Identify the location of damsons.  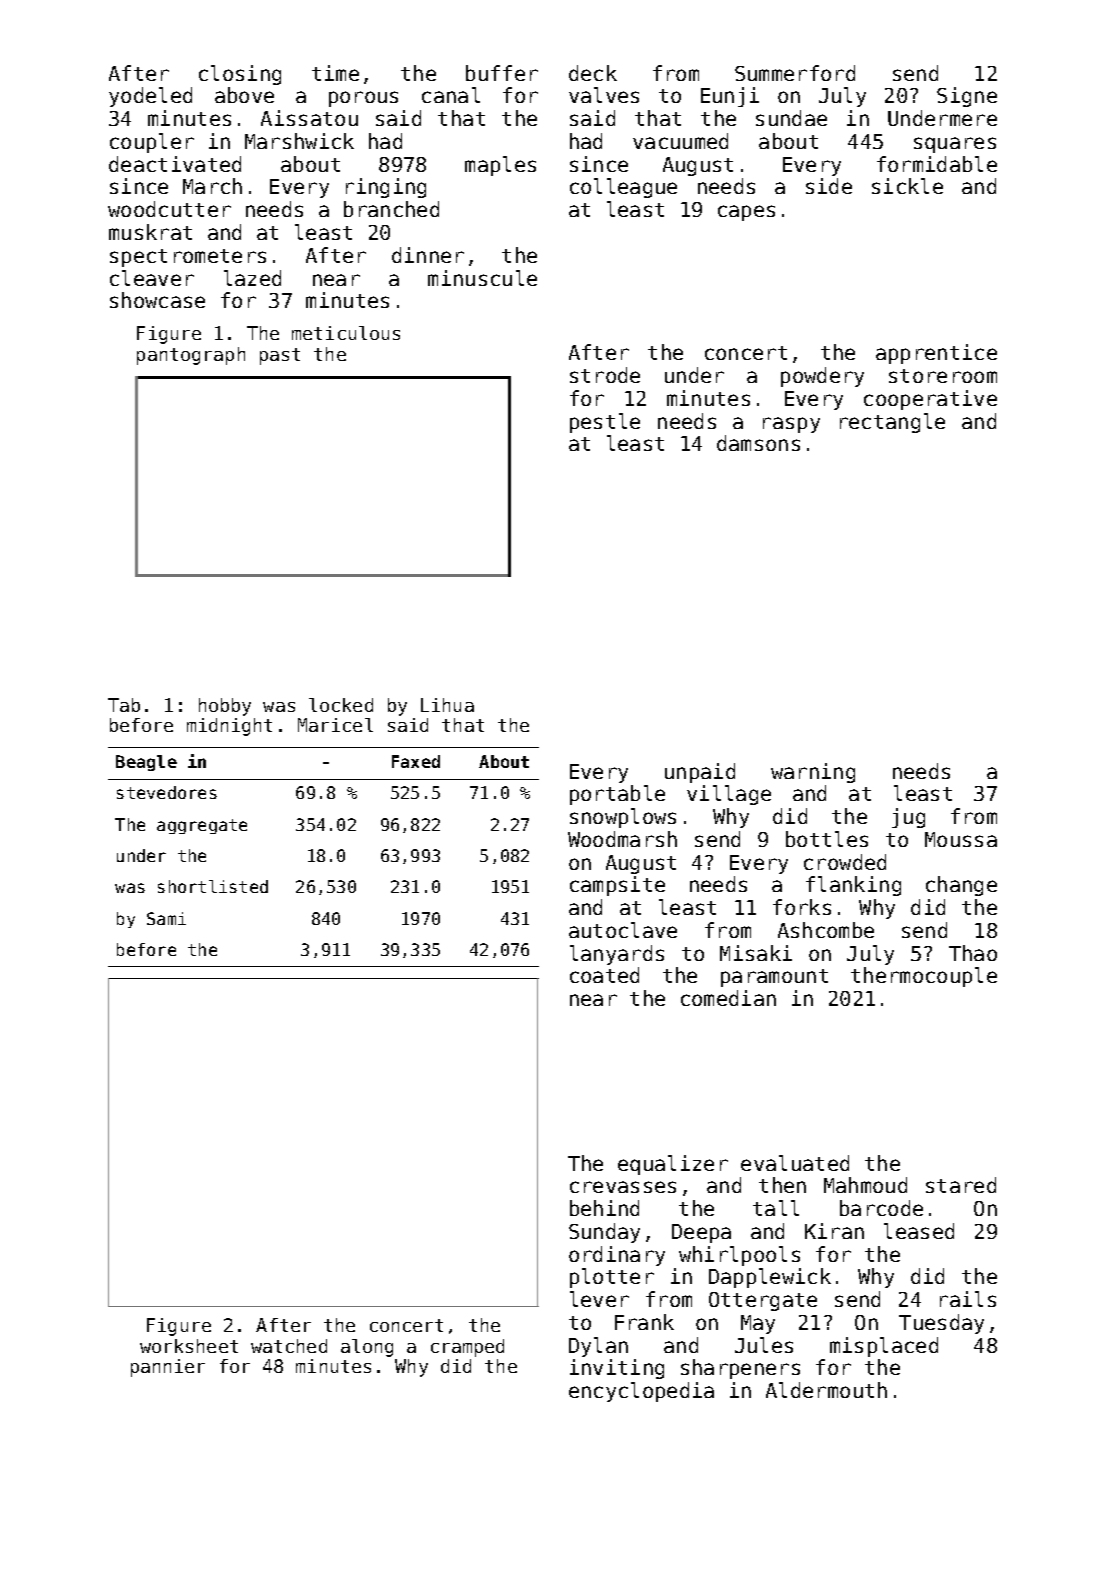
(758, 443).
